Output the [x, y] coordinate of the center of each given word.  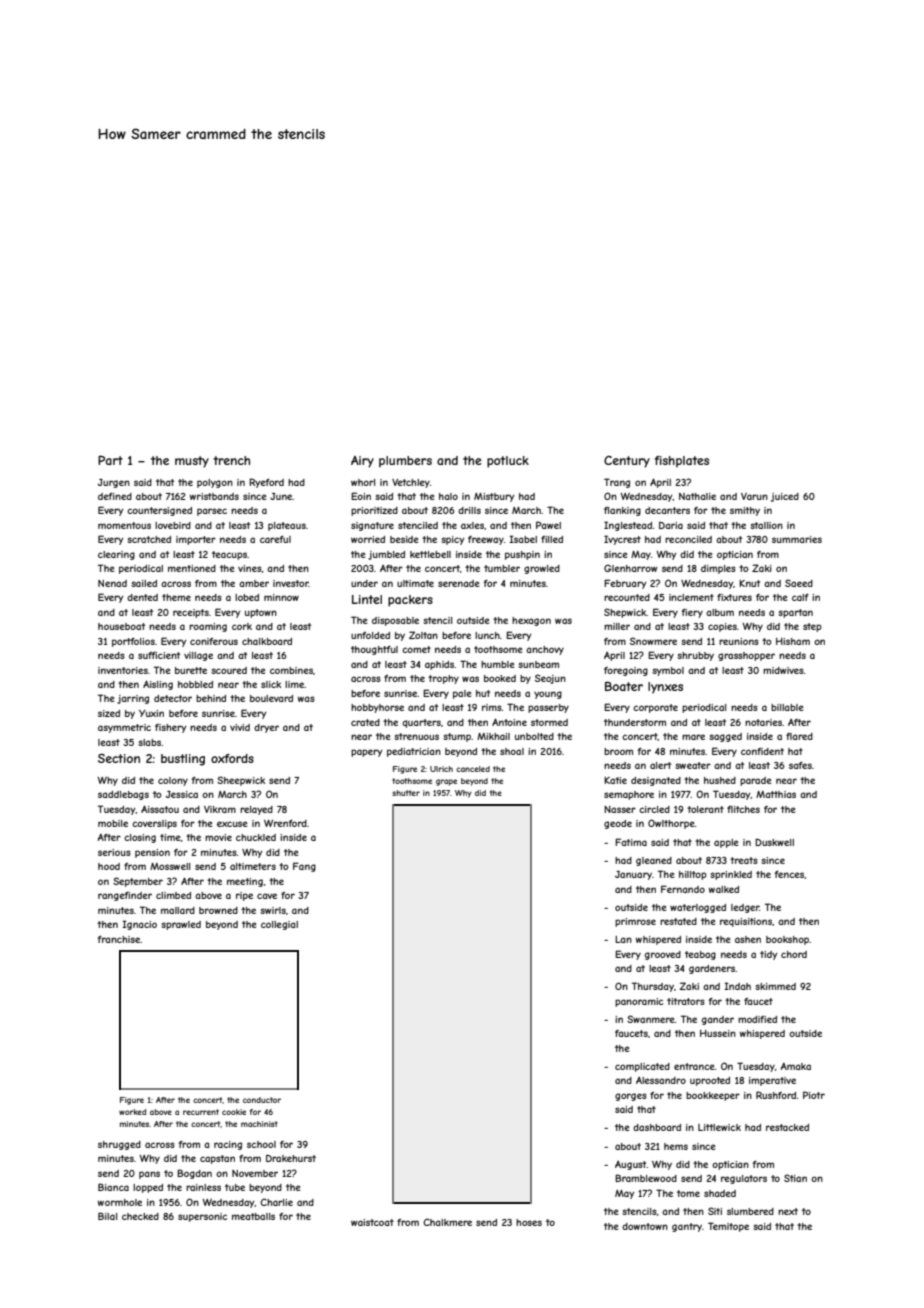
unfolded [370, 635]
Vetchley [411, 483]
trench [231, 460]
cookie [234, 1112]
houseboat [121, 626]
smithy [745, 511]
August [631, 1165]
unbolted [534, 736]
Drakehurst [291, 1158]
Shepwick [625, 613]
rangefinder [125, 896]
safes [800, 765]
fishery [171, 728]
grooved [663, 955]
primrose [635, 922]
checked [140, 1216]
